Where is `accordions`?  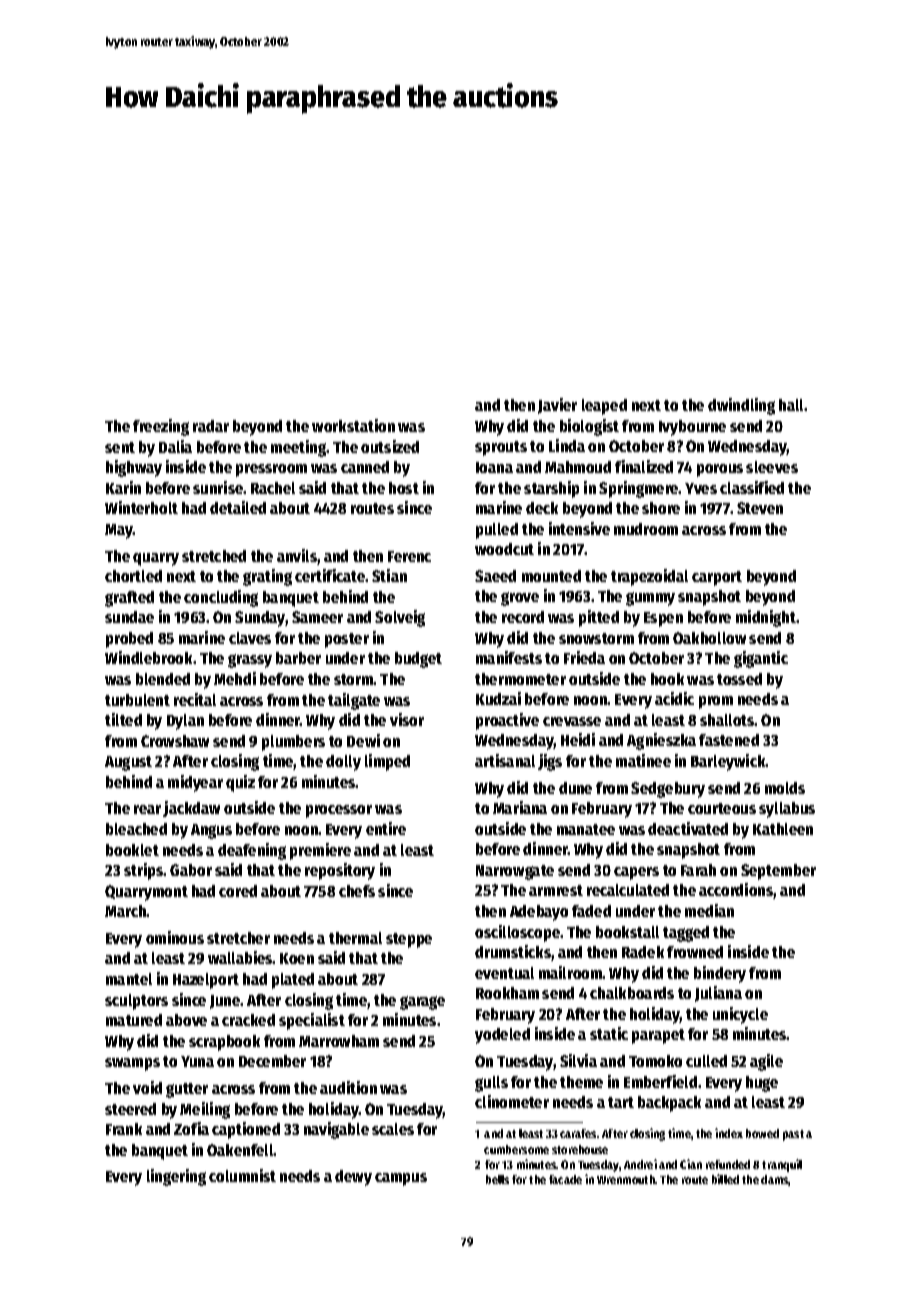
accordions is located at coordinates (736, 891).
